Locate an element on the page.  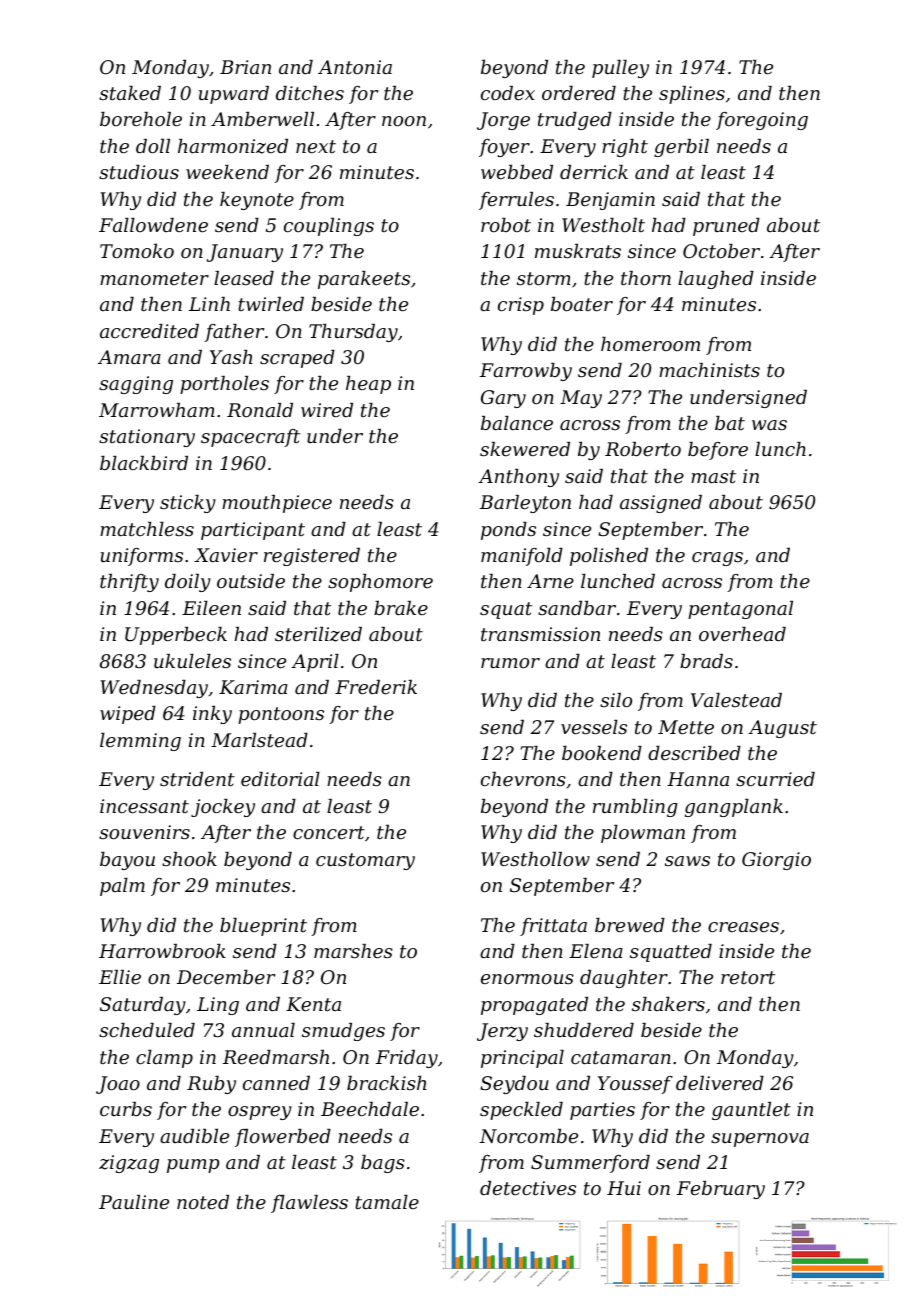
crags is located at coordinates (717, 559).
